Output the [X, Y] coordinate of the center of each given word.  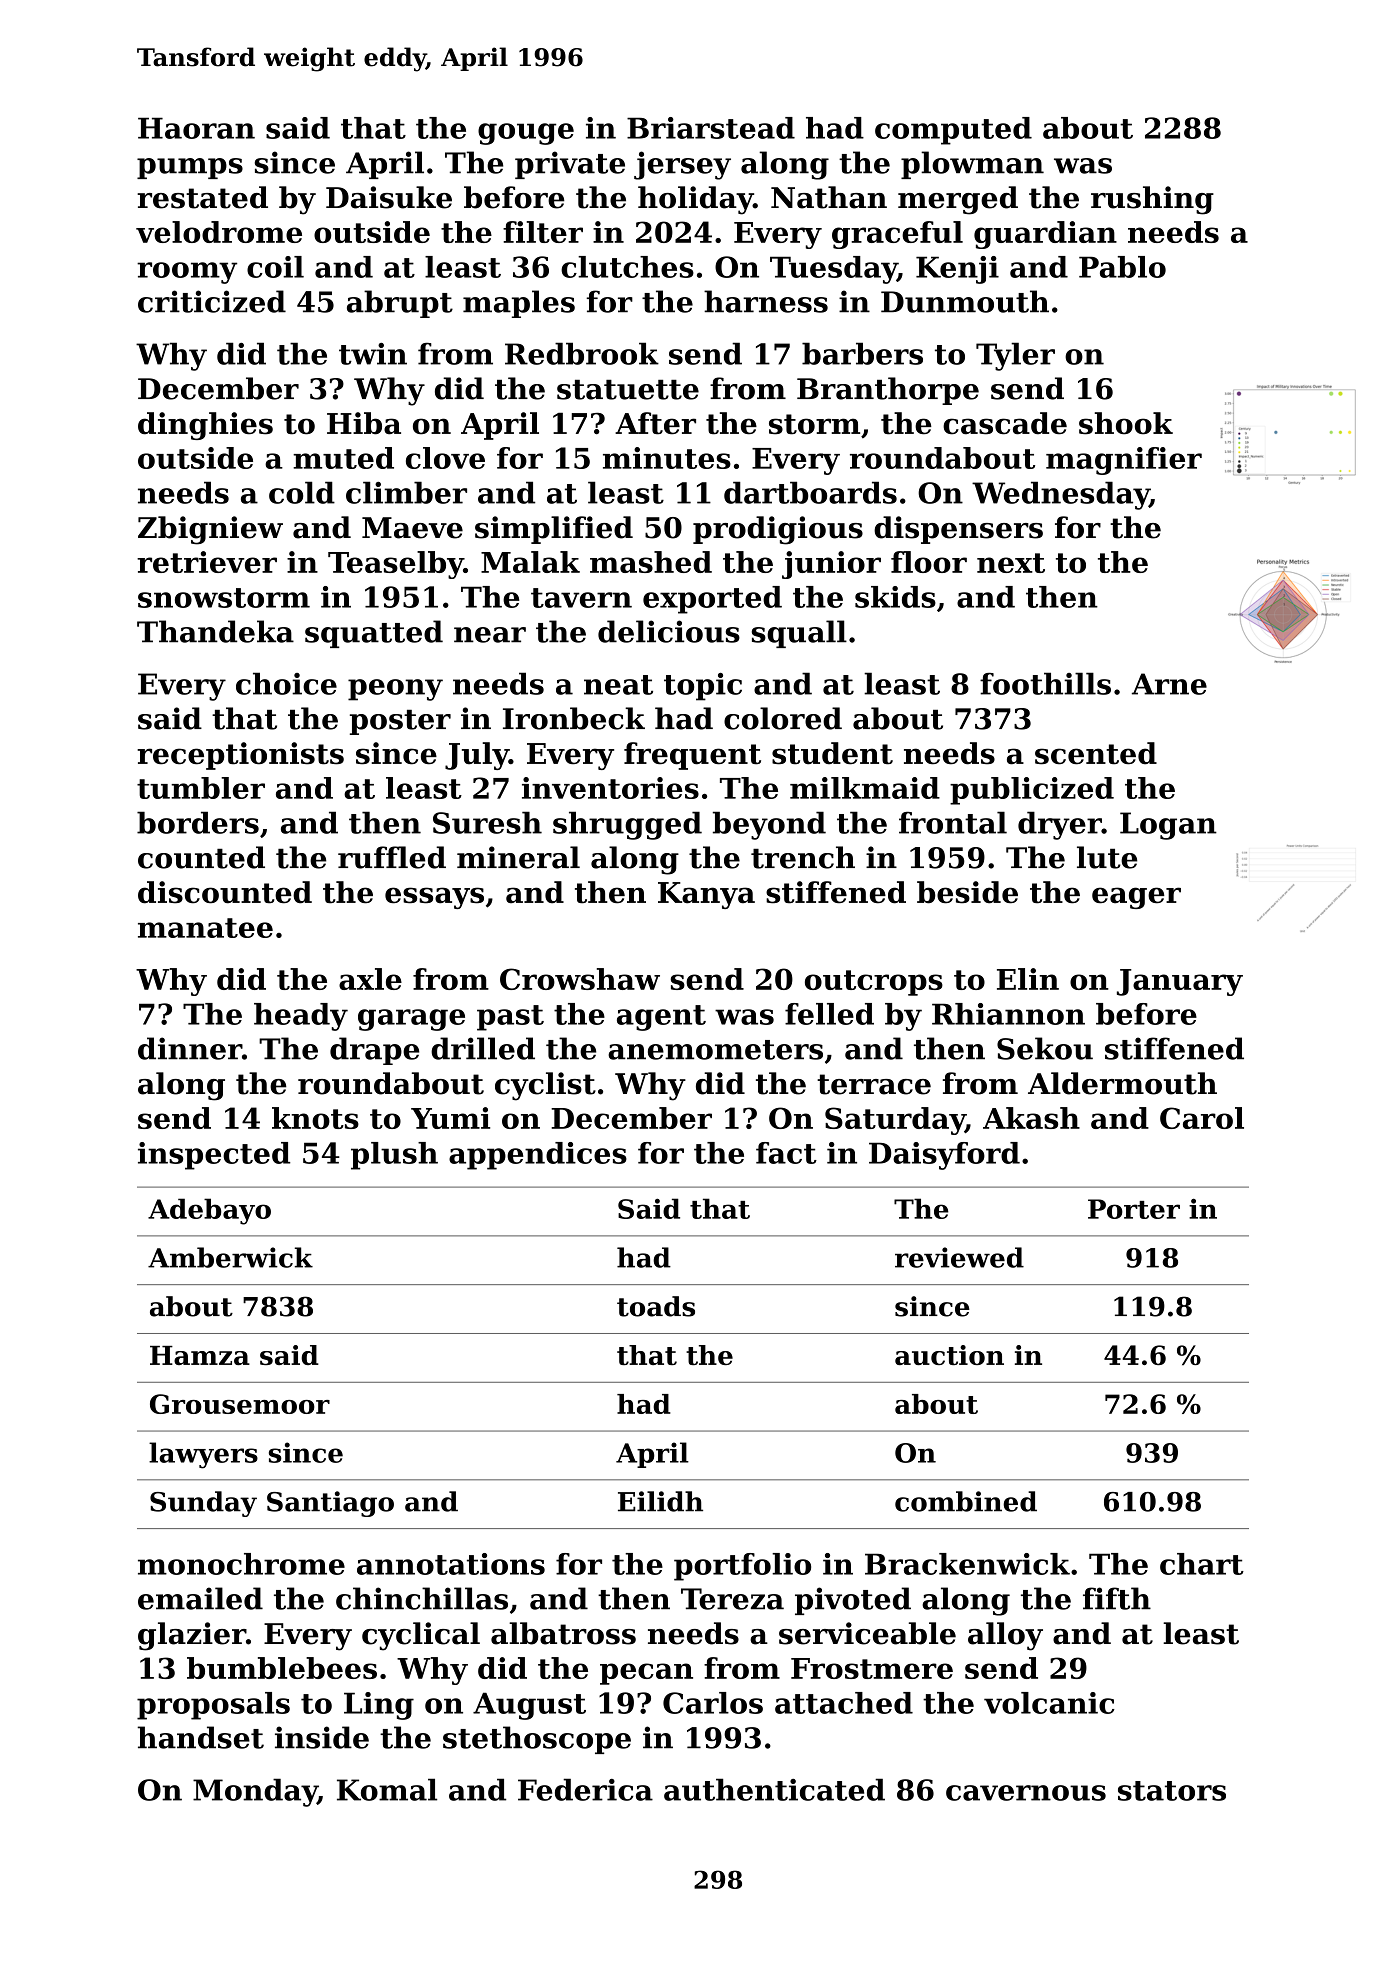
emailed [200, 1598]
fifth [1117, 1598]
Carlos [713, 1703]
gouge [526, 134]
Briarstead [711, 128]
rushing [1152, 200]
